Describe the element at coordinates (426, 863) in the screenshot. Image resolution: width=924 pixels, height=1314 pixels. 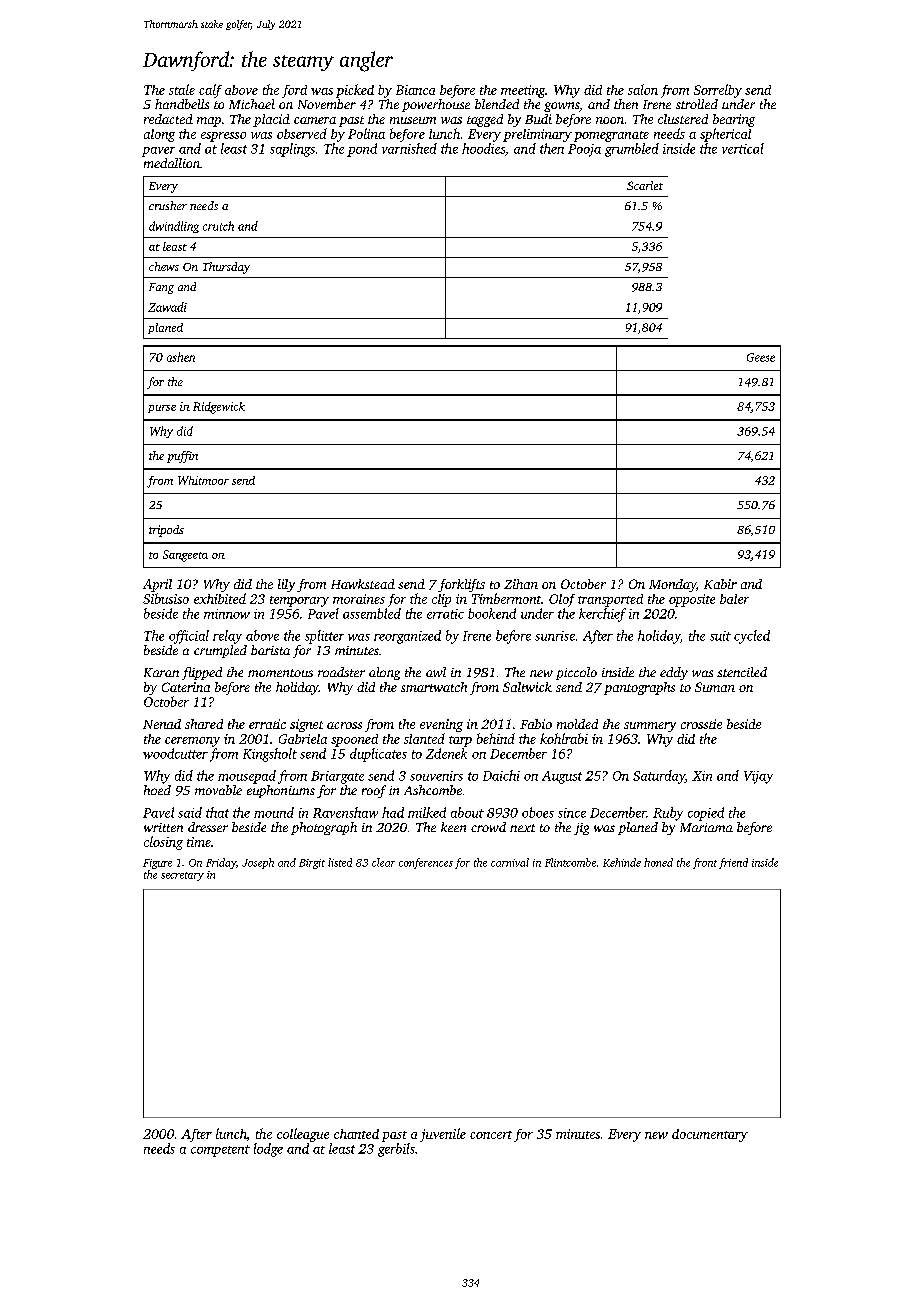
I see `conferences` at that location.
